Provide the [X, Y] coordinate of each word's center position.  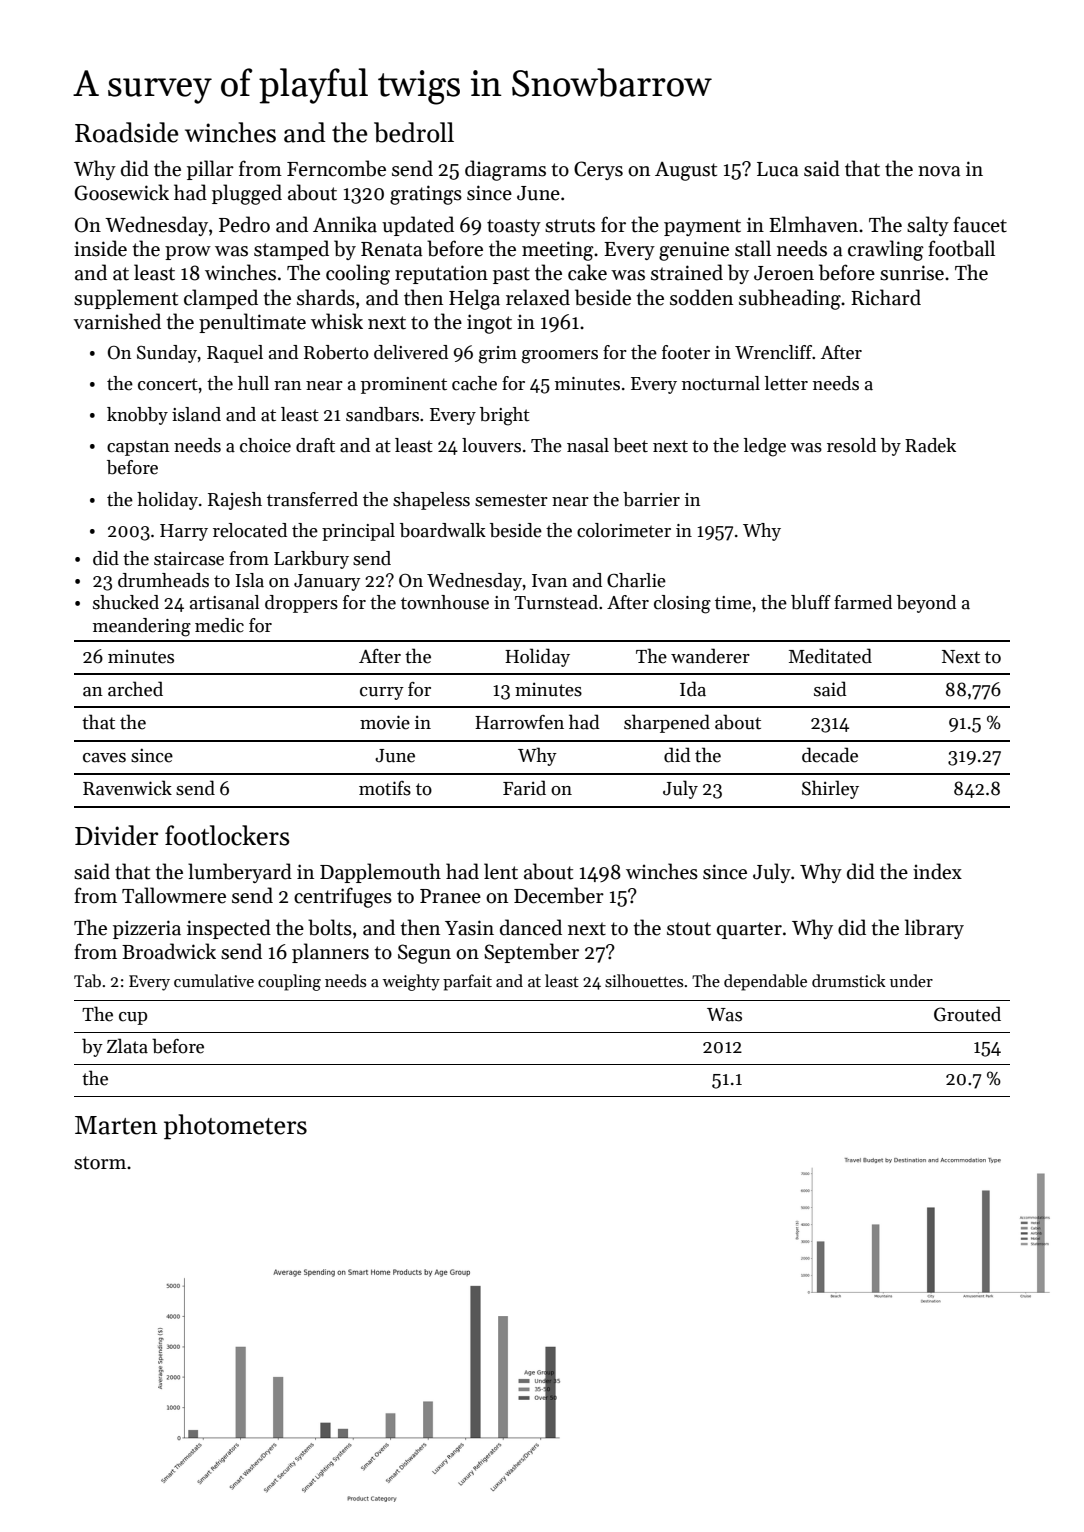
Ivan [549, 581]
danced [531, 927]
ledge [765, 447]
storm [100, 1163]
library [934, 929]
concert [168, 384]
